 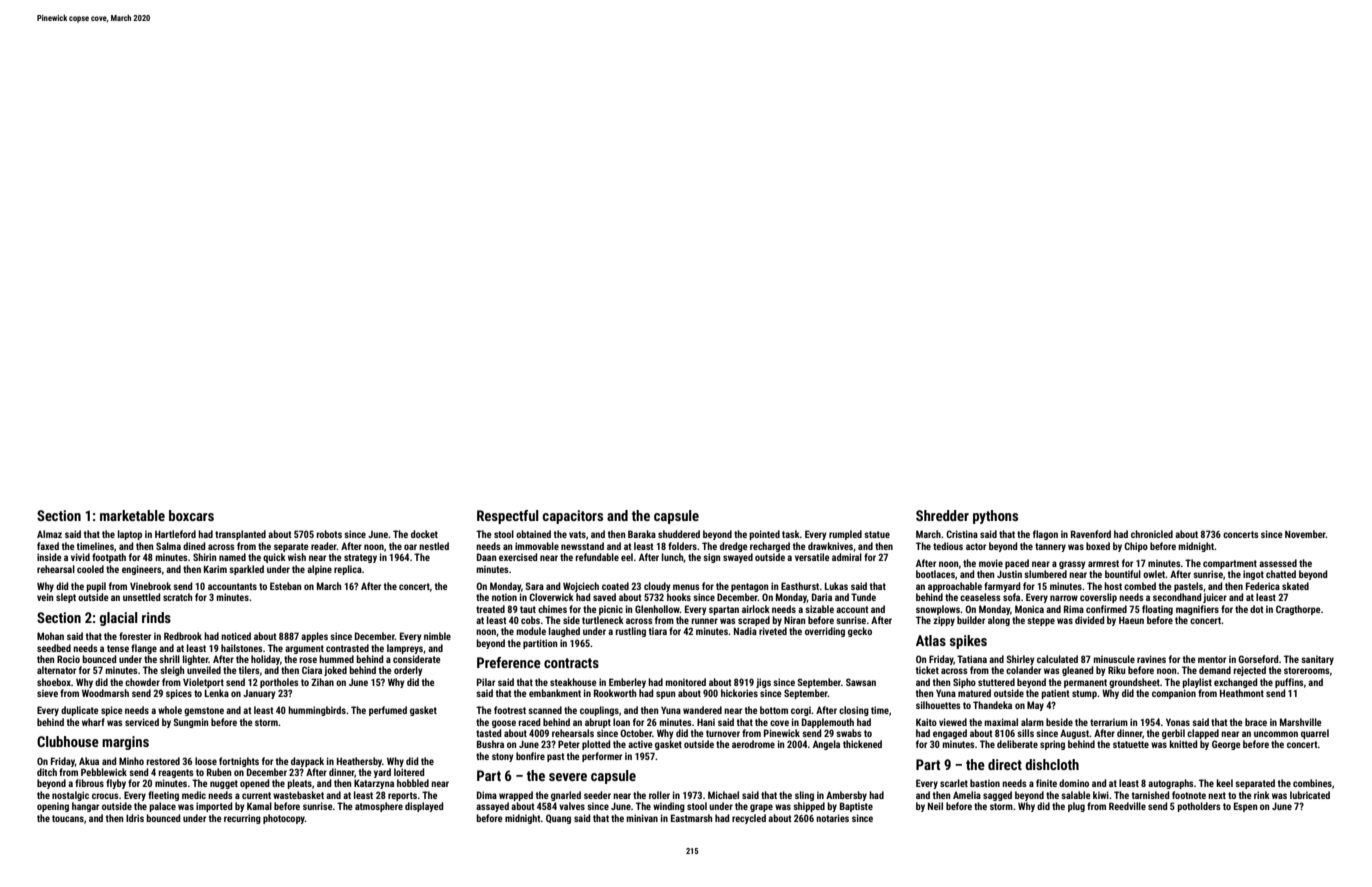 I want to click on vein, so click(x=45, y=597).
